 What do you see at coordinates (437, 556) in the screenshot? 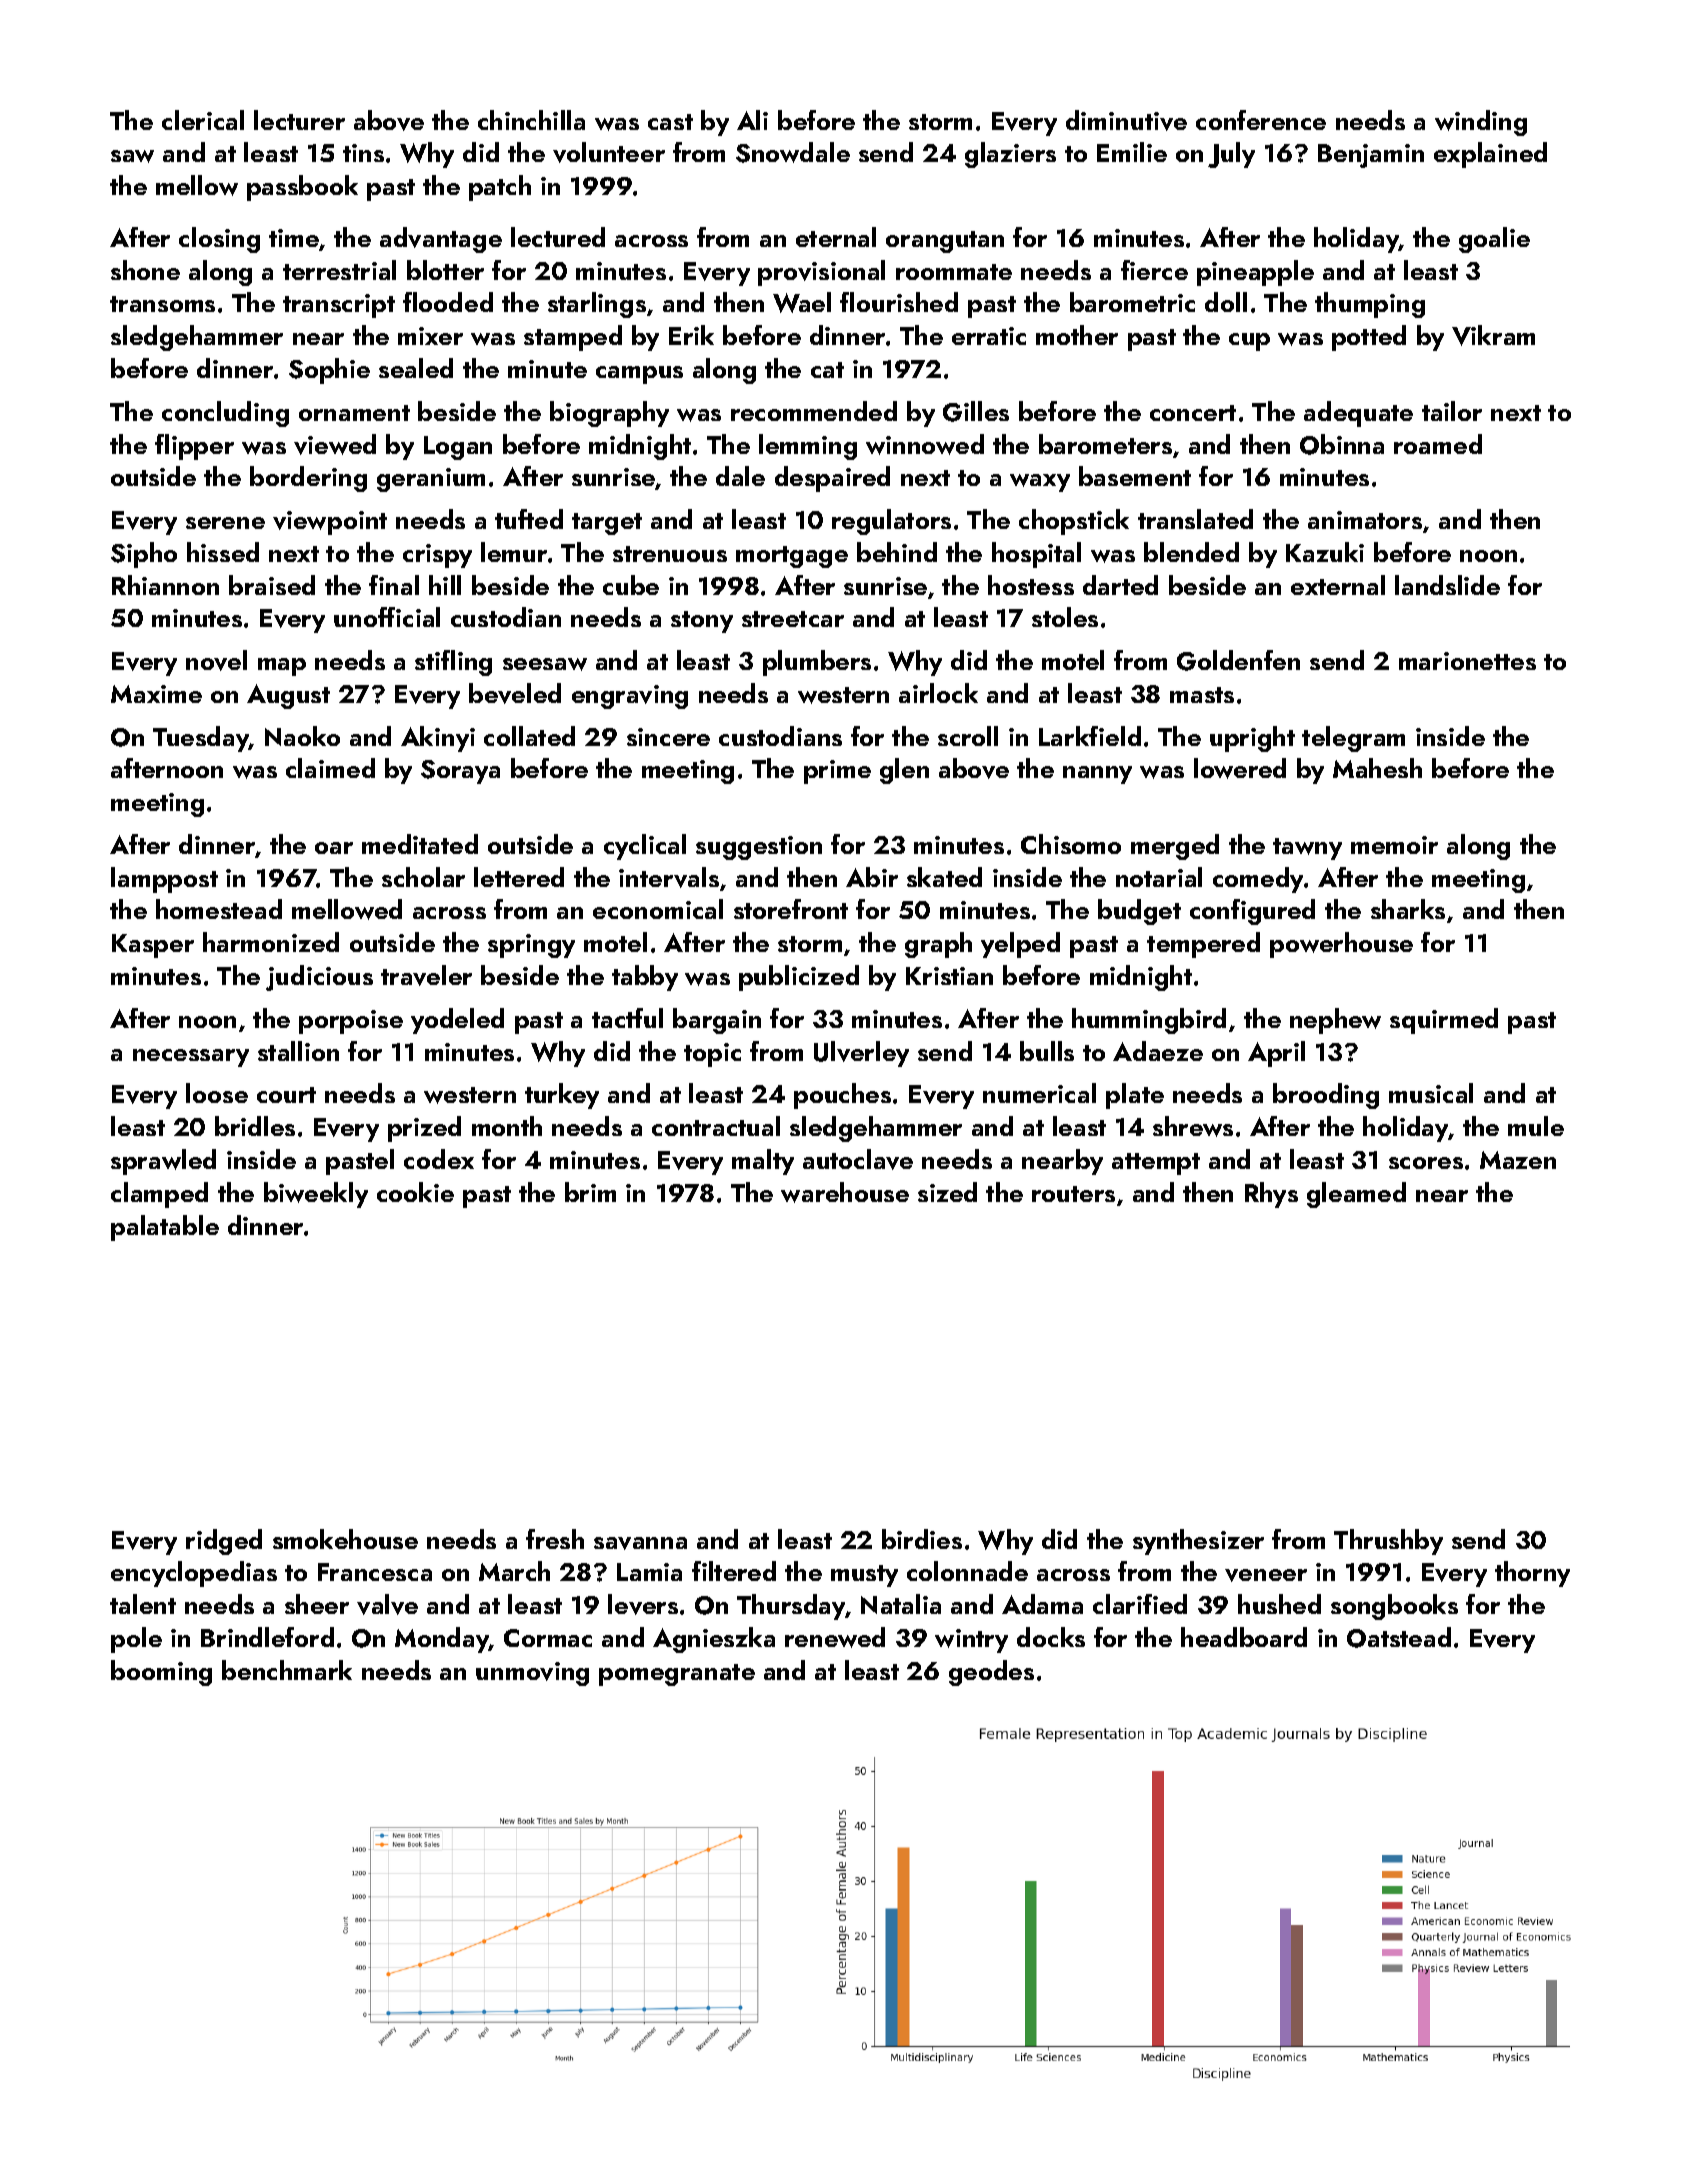
I see `crispy` at bounding box center [437, 556].
